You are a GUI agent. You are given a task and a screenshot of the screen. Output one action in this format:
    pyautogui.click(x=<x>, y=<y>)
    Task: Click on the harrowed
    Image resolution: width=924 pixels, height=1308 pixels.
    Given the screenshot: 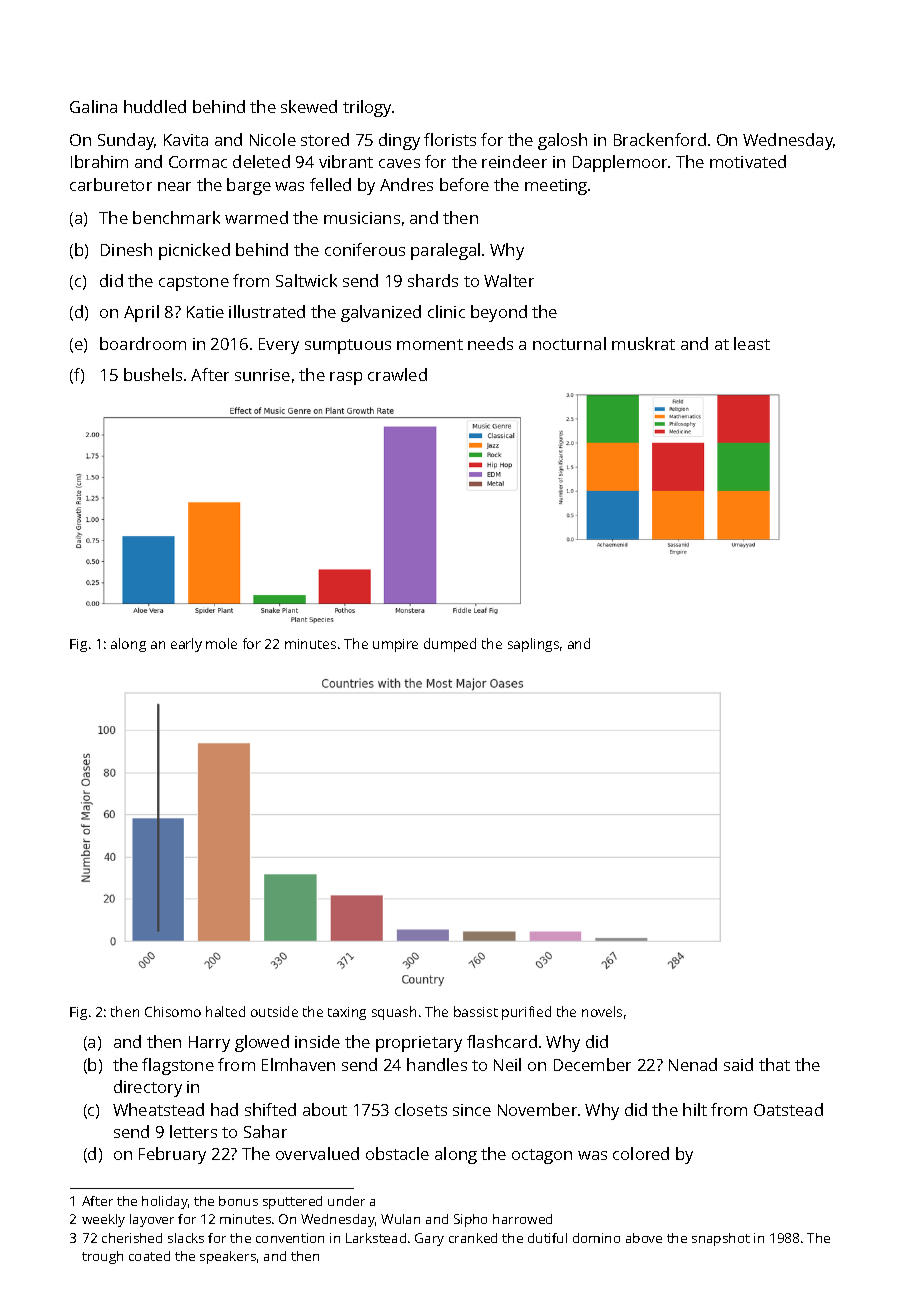 What is the action you would take?
    pyautogui.click(x=522, y=1219)
